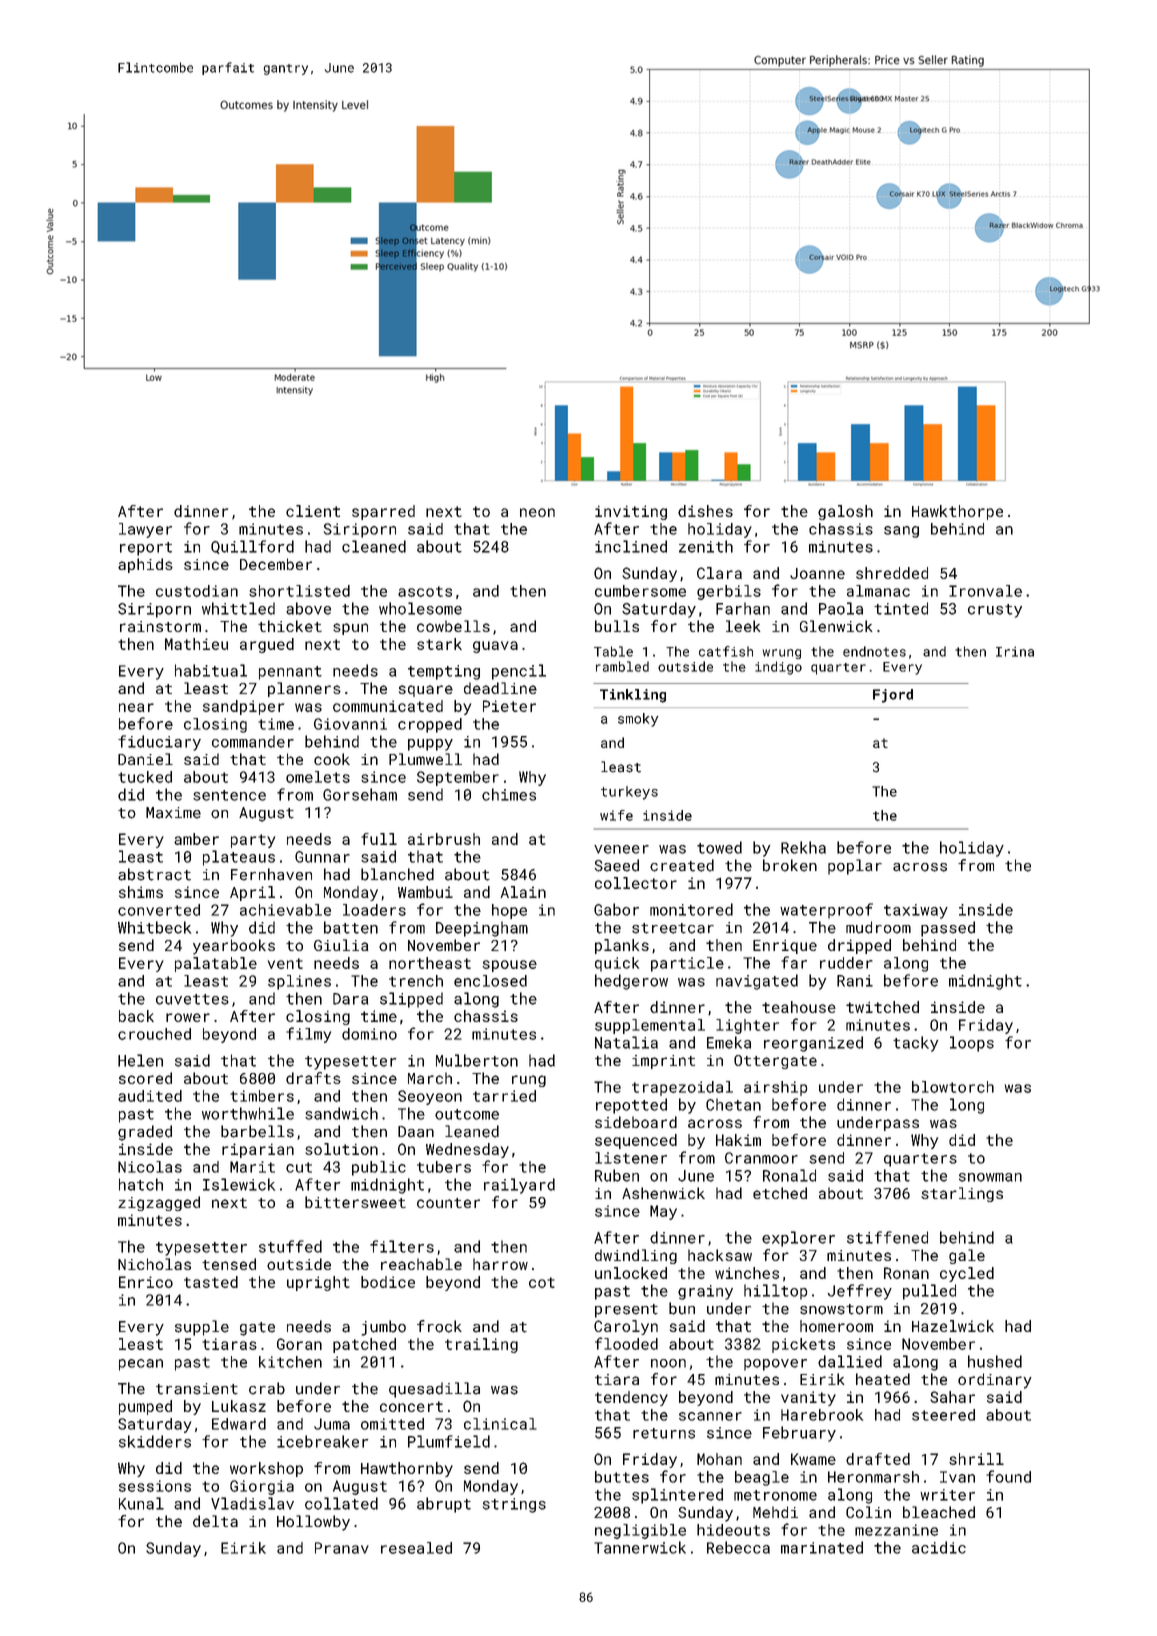 The height and width of the screenshot is (1636, 1157). What do you see at coordinates (967, 1256) in the screenshot?
I see `gale` at bounding box center [967, 1256].
